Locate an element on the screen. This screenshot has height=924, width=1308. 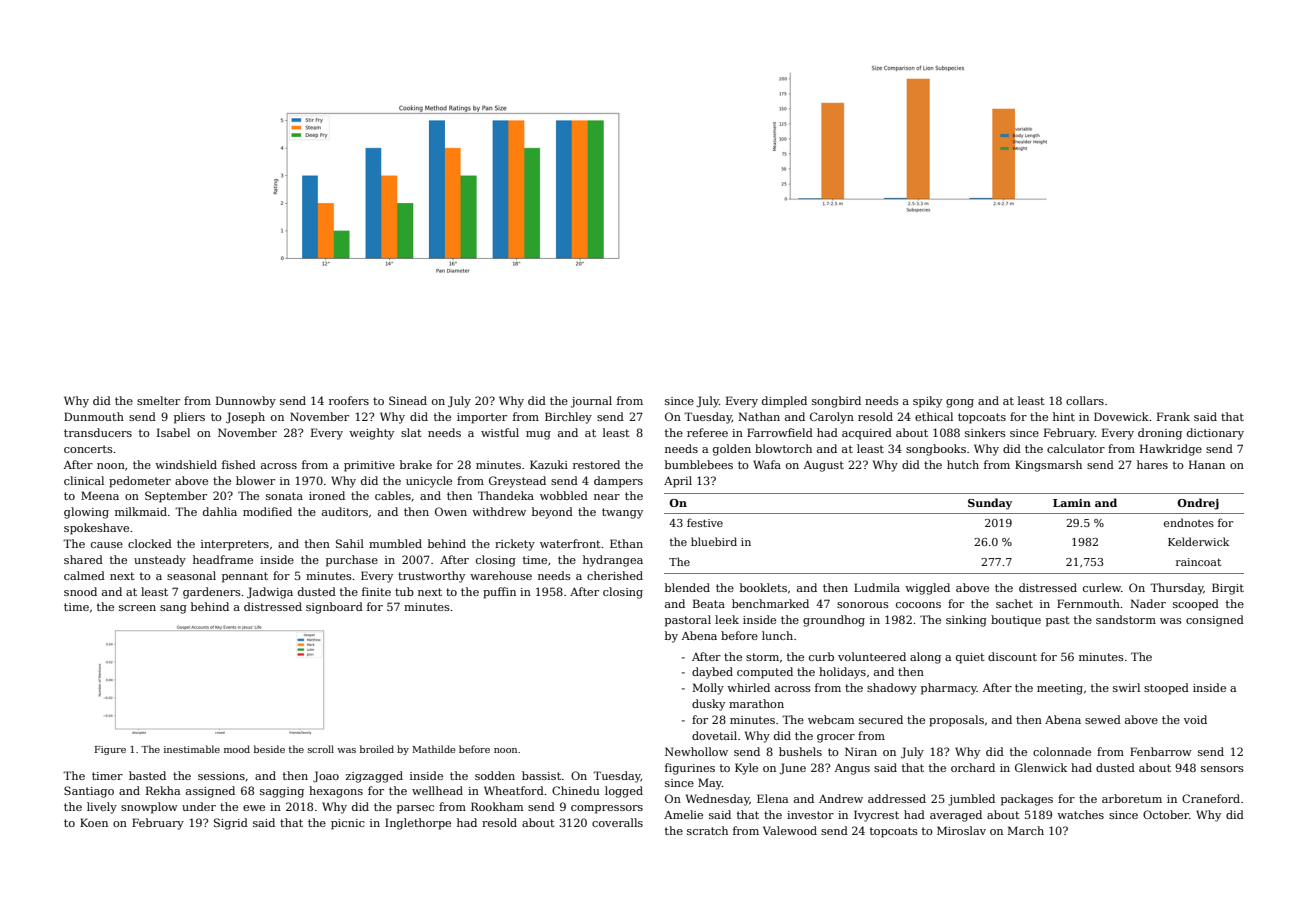
collars is located at coordinates (1085, 400).
